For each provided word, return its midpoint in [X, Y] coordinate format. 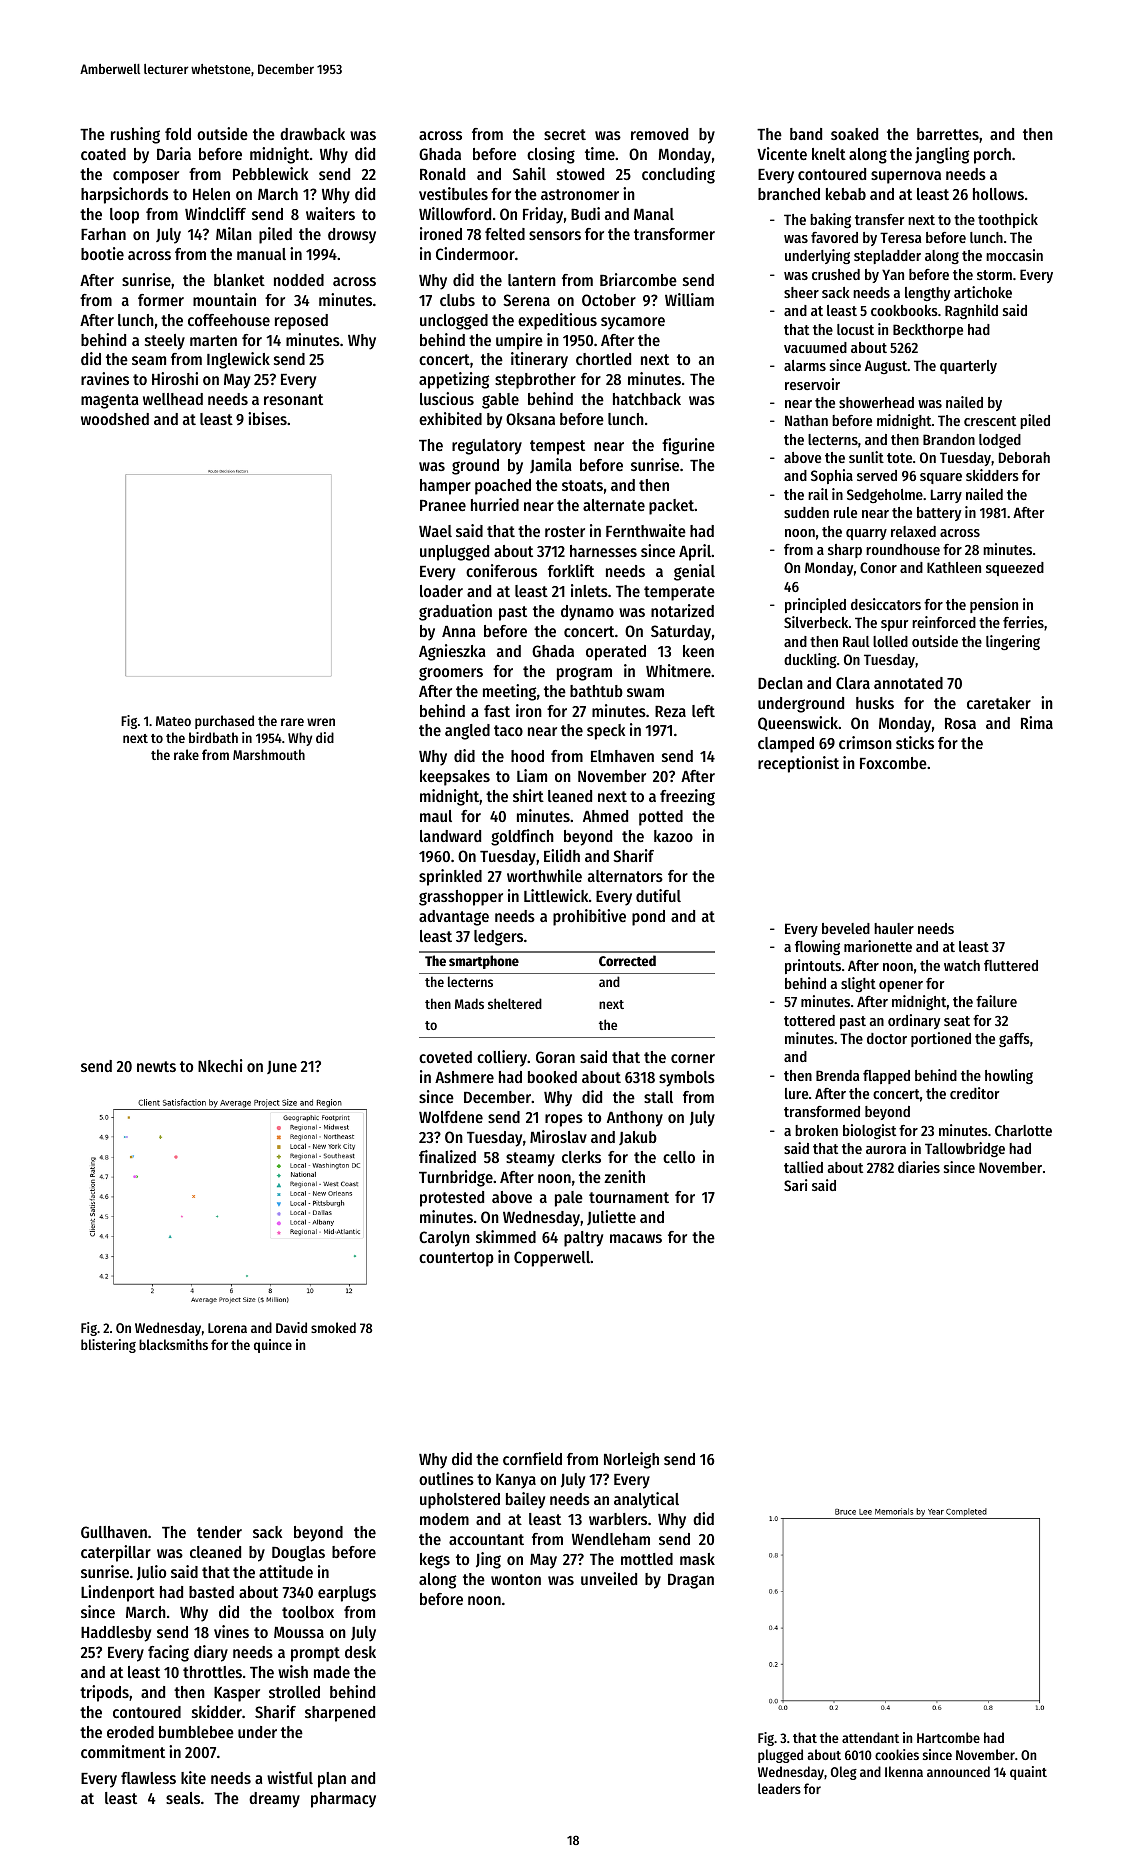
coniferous [501, 570]
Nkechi [220, 1065]
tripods [104, 1693]
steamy [530, 1159]
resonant [293, 399]
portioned [941, 1039]
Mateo [173, 721]
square [941, 478]
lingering [1013, 642]
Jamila [551, 465]
